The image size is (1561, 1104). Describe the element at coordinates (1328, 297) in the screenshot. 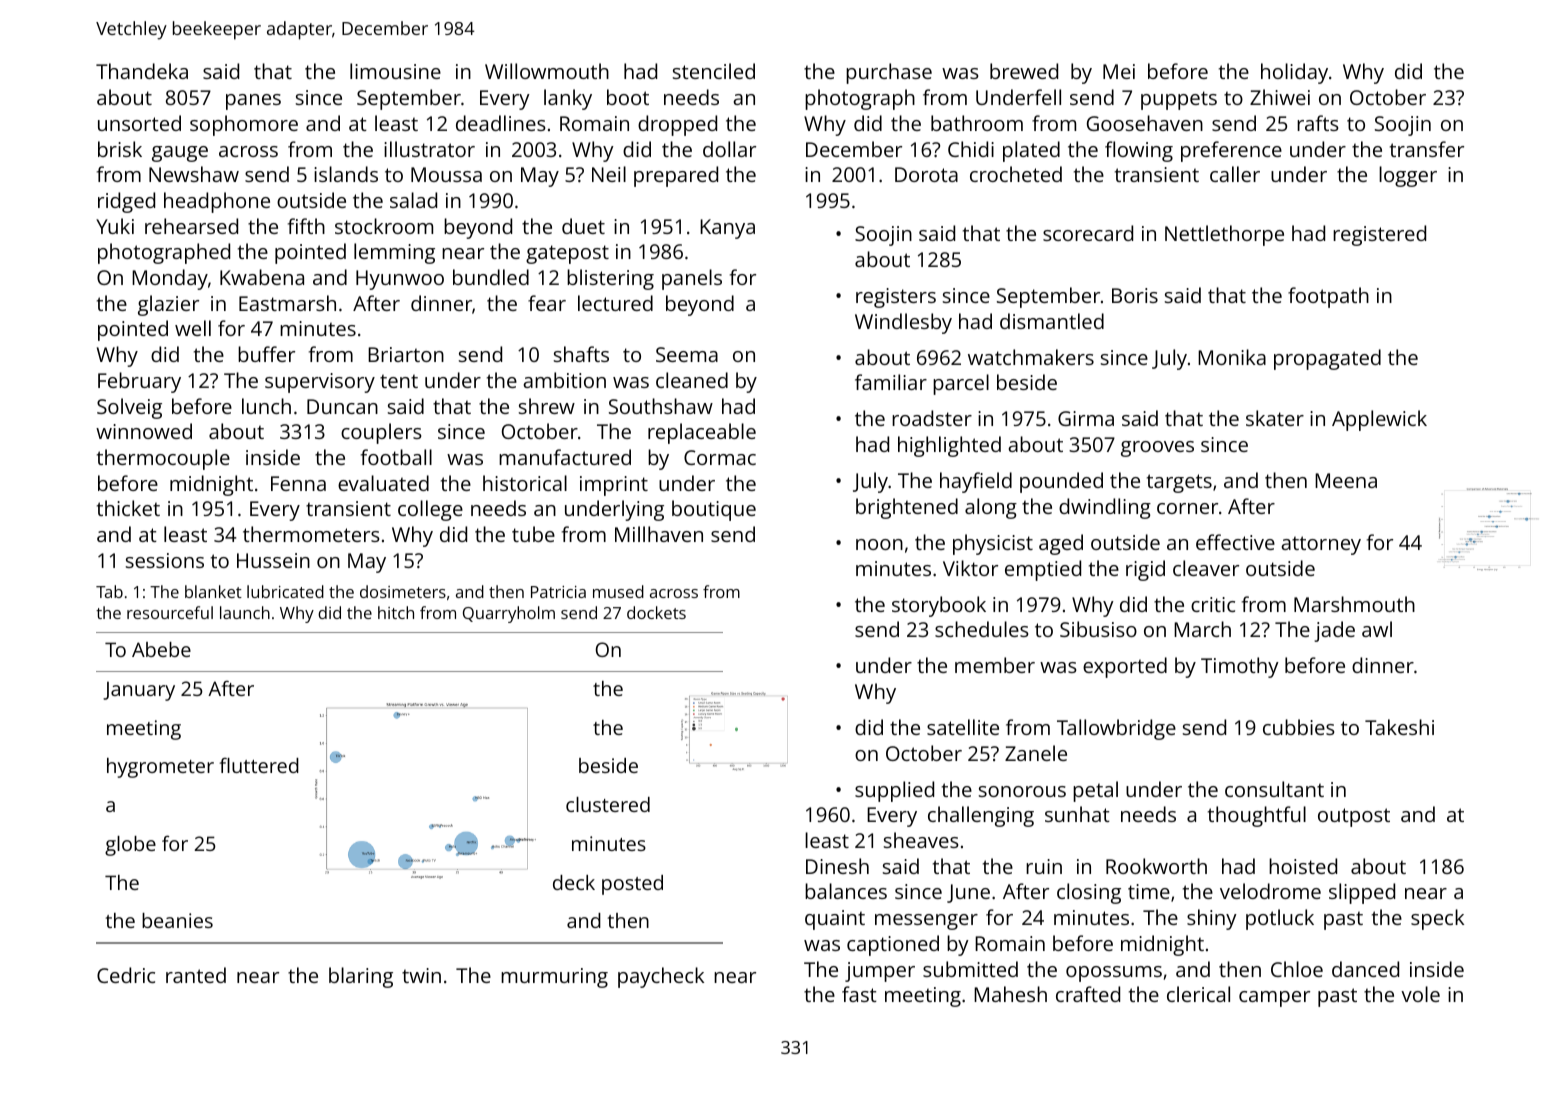

I see `footpath` at that location.
